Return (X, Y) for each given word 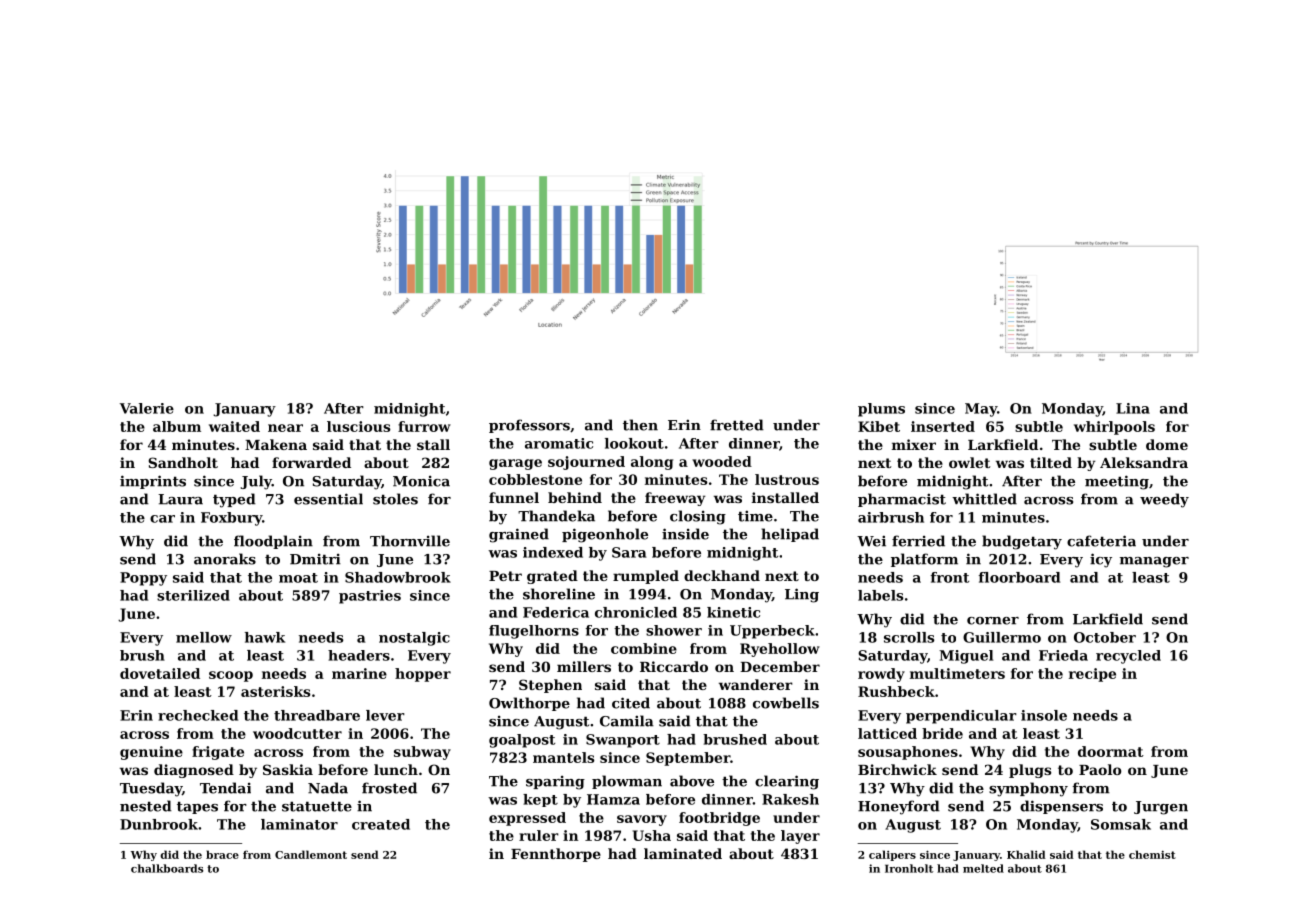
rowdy (881, 675)
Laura (180, 499)
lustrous (787, 479)
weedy (1164, 500)
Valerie (147, 408)
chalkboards (167, 868)
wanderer (756, 684)
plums (881, 410)
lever (385, 715)
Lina (1133, 408)
